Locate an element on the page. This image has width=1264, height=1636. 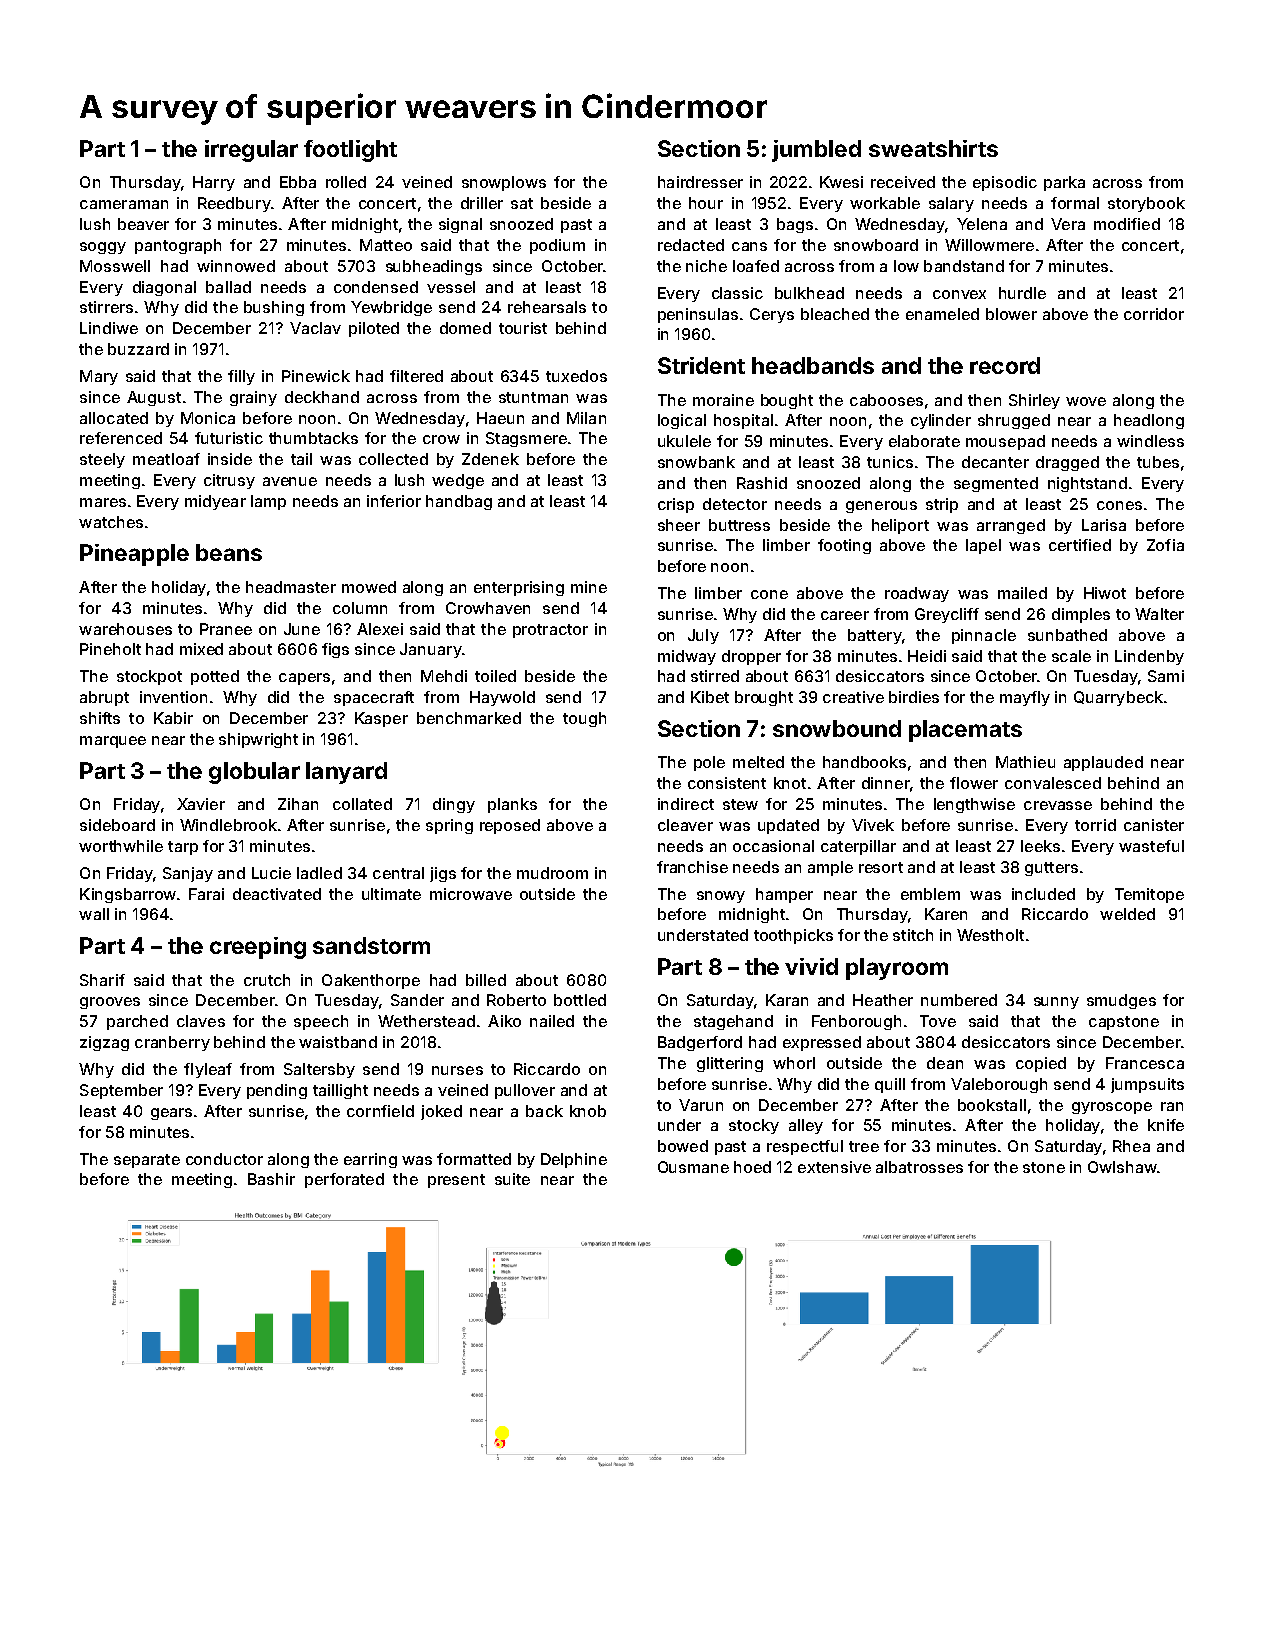
Sharif is located at coordinates (102, 980).
